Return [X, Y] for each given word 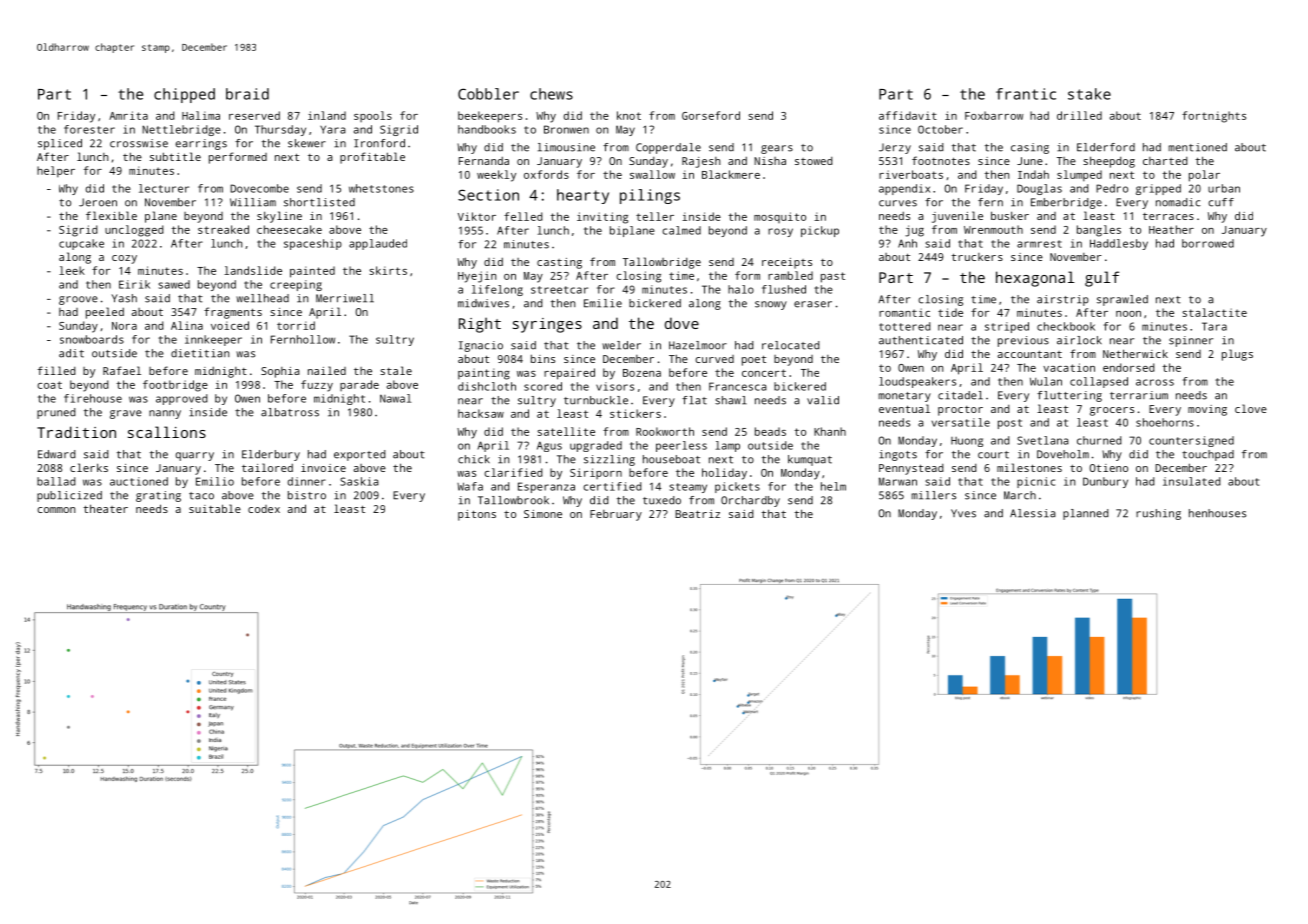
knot [629, 115]
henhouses [1217, 513]
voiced [230, 325]
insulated [1192, 481]
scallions [167, 432]
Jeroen [98, 202]
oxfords [546, 174]
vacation [1069, 367]
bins [543, 358]
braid [247, 94]
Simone [543, 514]
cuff [1221, 202]
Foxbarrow [994, 115]
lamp [728, 446]
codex [264, 509]
